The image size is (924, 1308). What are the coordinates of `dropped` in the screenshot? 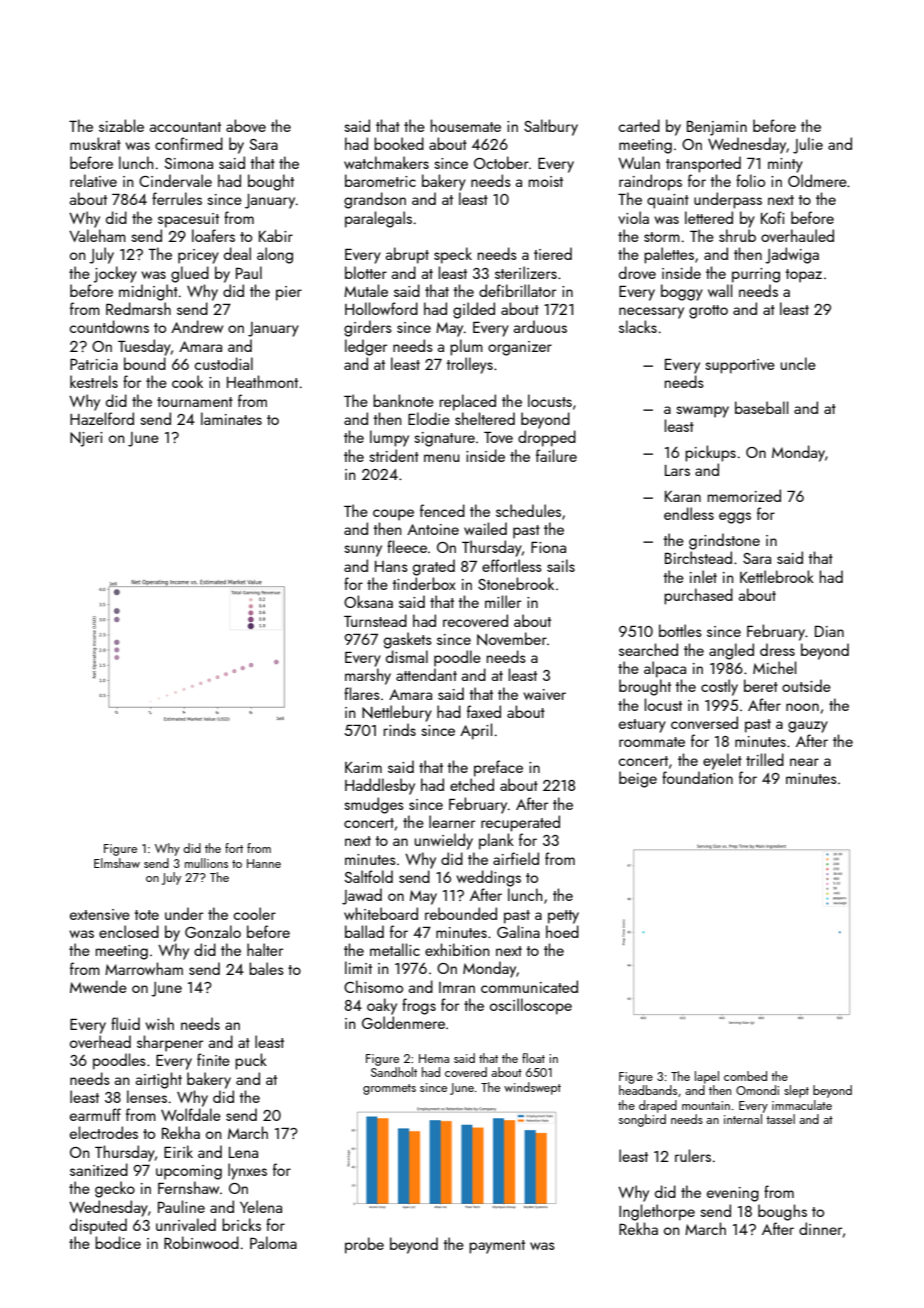 It's located at (547, 438).
